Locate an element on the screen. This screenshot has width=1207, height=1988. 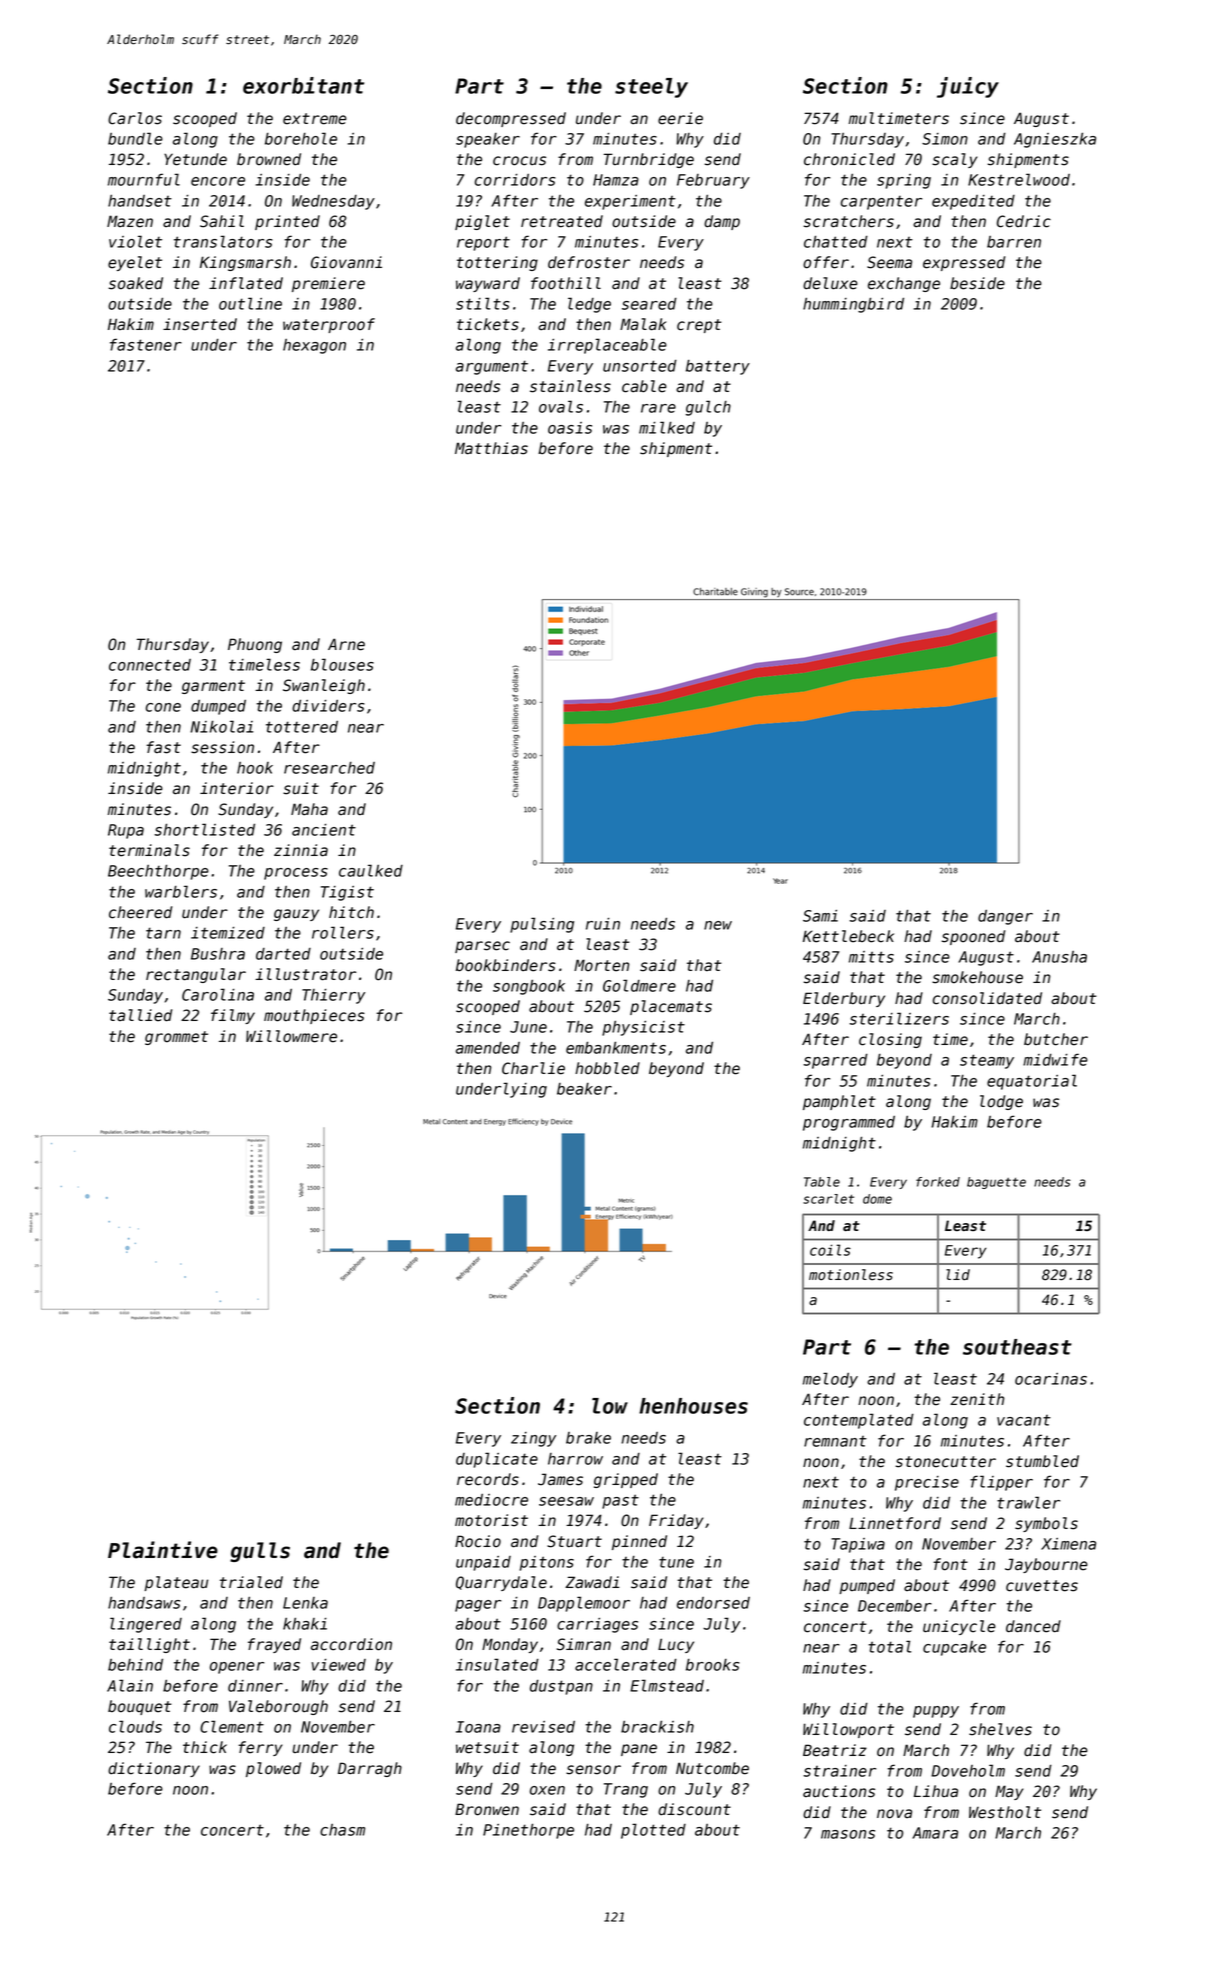
steely is located at coordinates (651, 88).
